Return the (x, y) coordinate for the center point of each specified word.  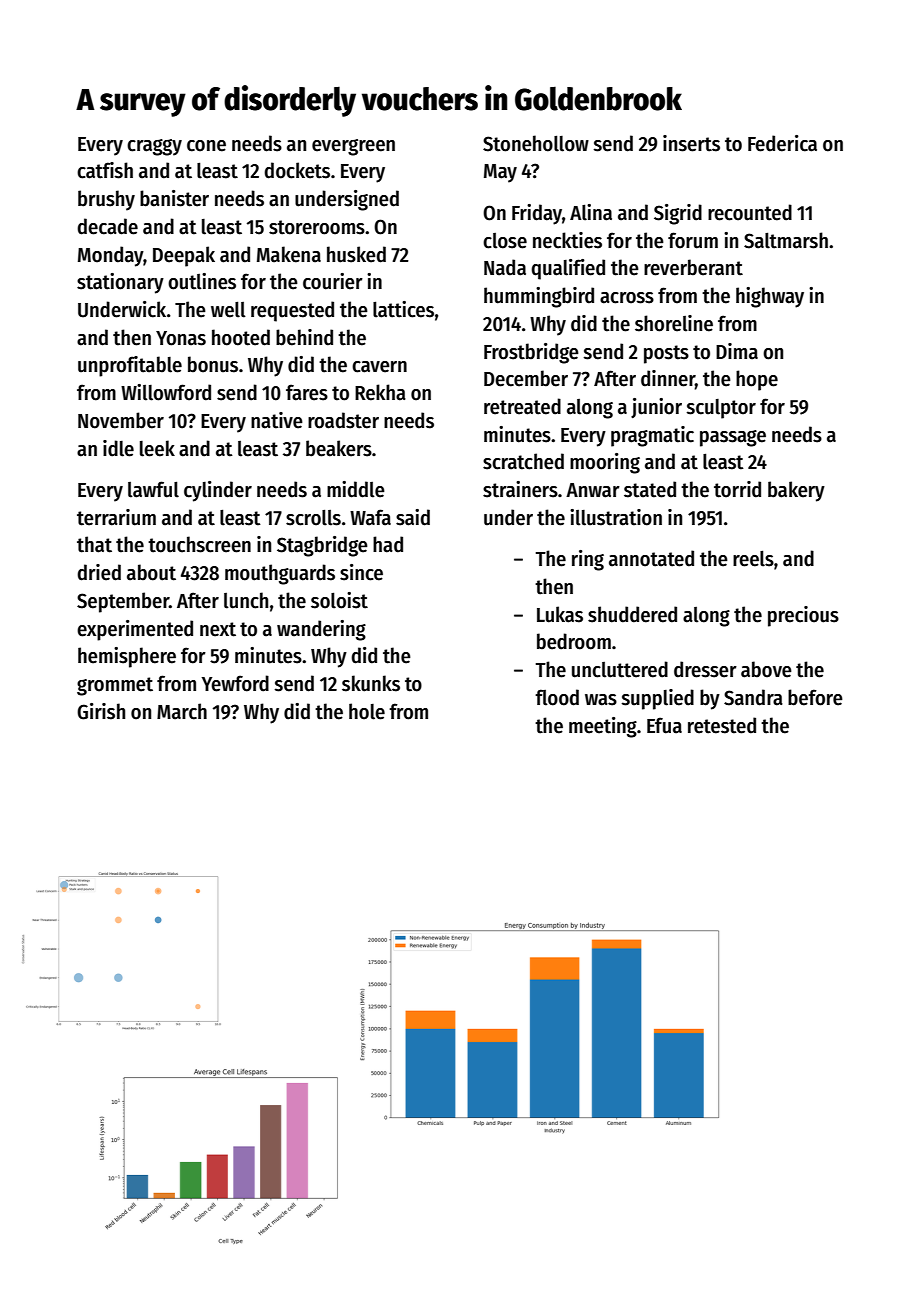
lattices (403, 309)
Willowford (166, 392)
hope (757, 380)
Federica (782, 143)
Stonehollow (536, 143)
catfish (105, 170)
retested (722, 725)
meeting (603, 727)
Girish (101, 711)
